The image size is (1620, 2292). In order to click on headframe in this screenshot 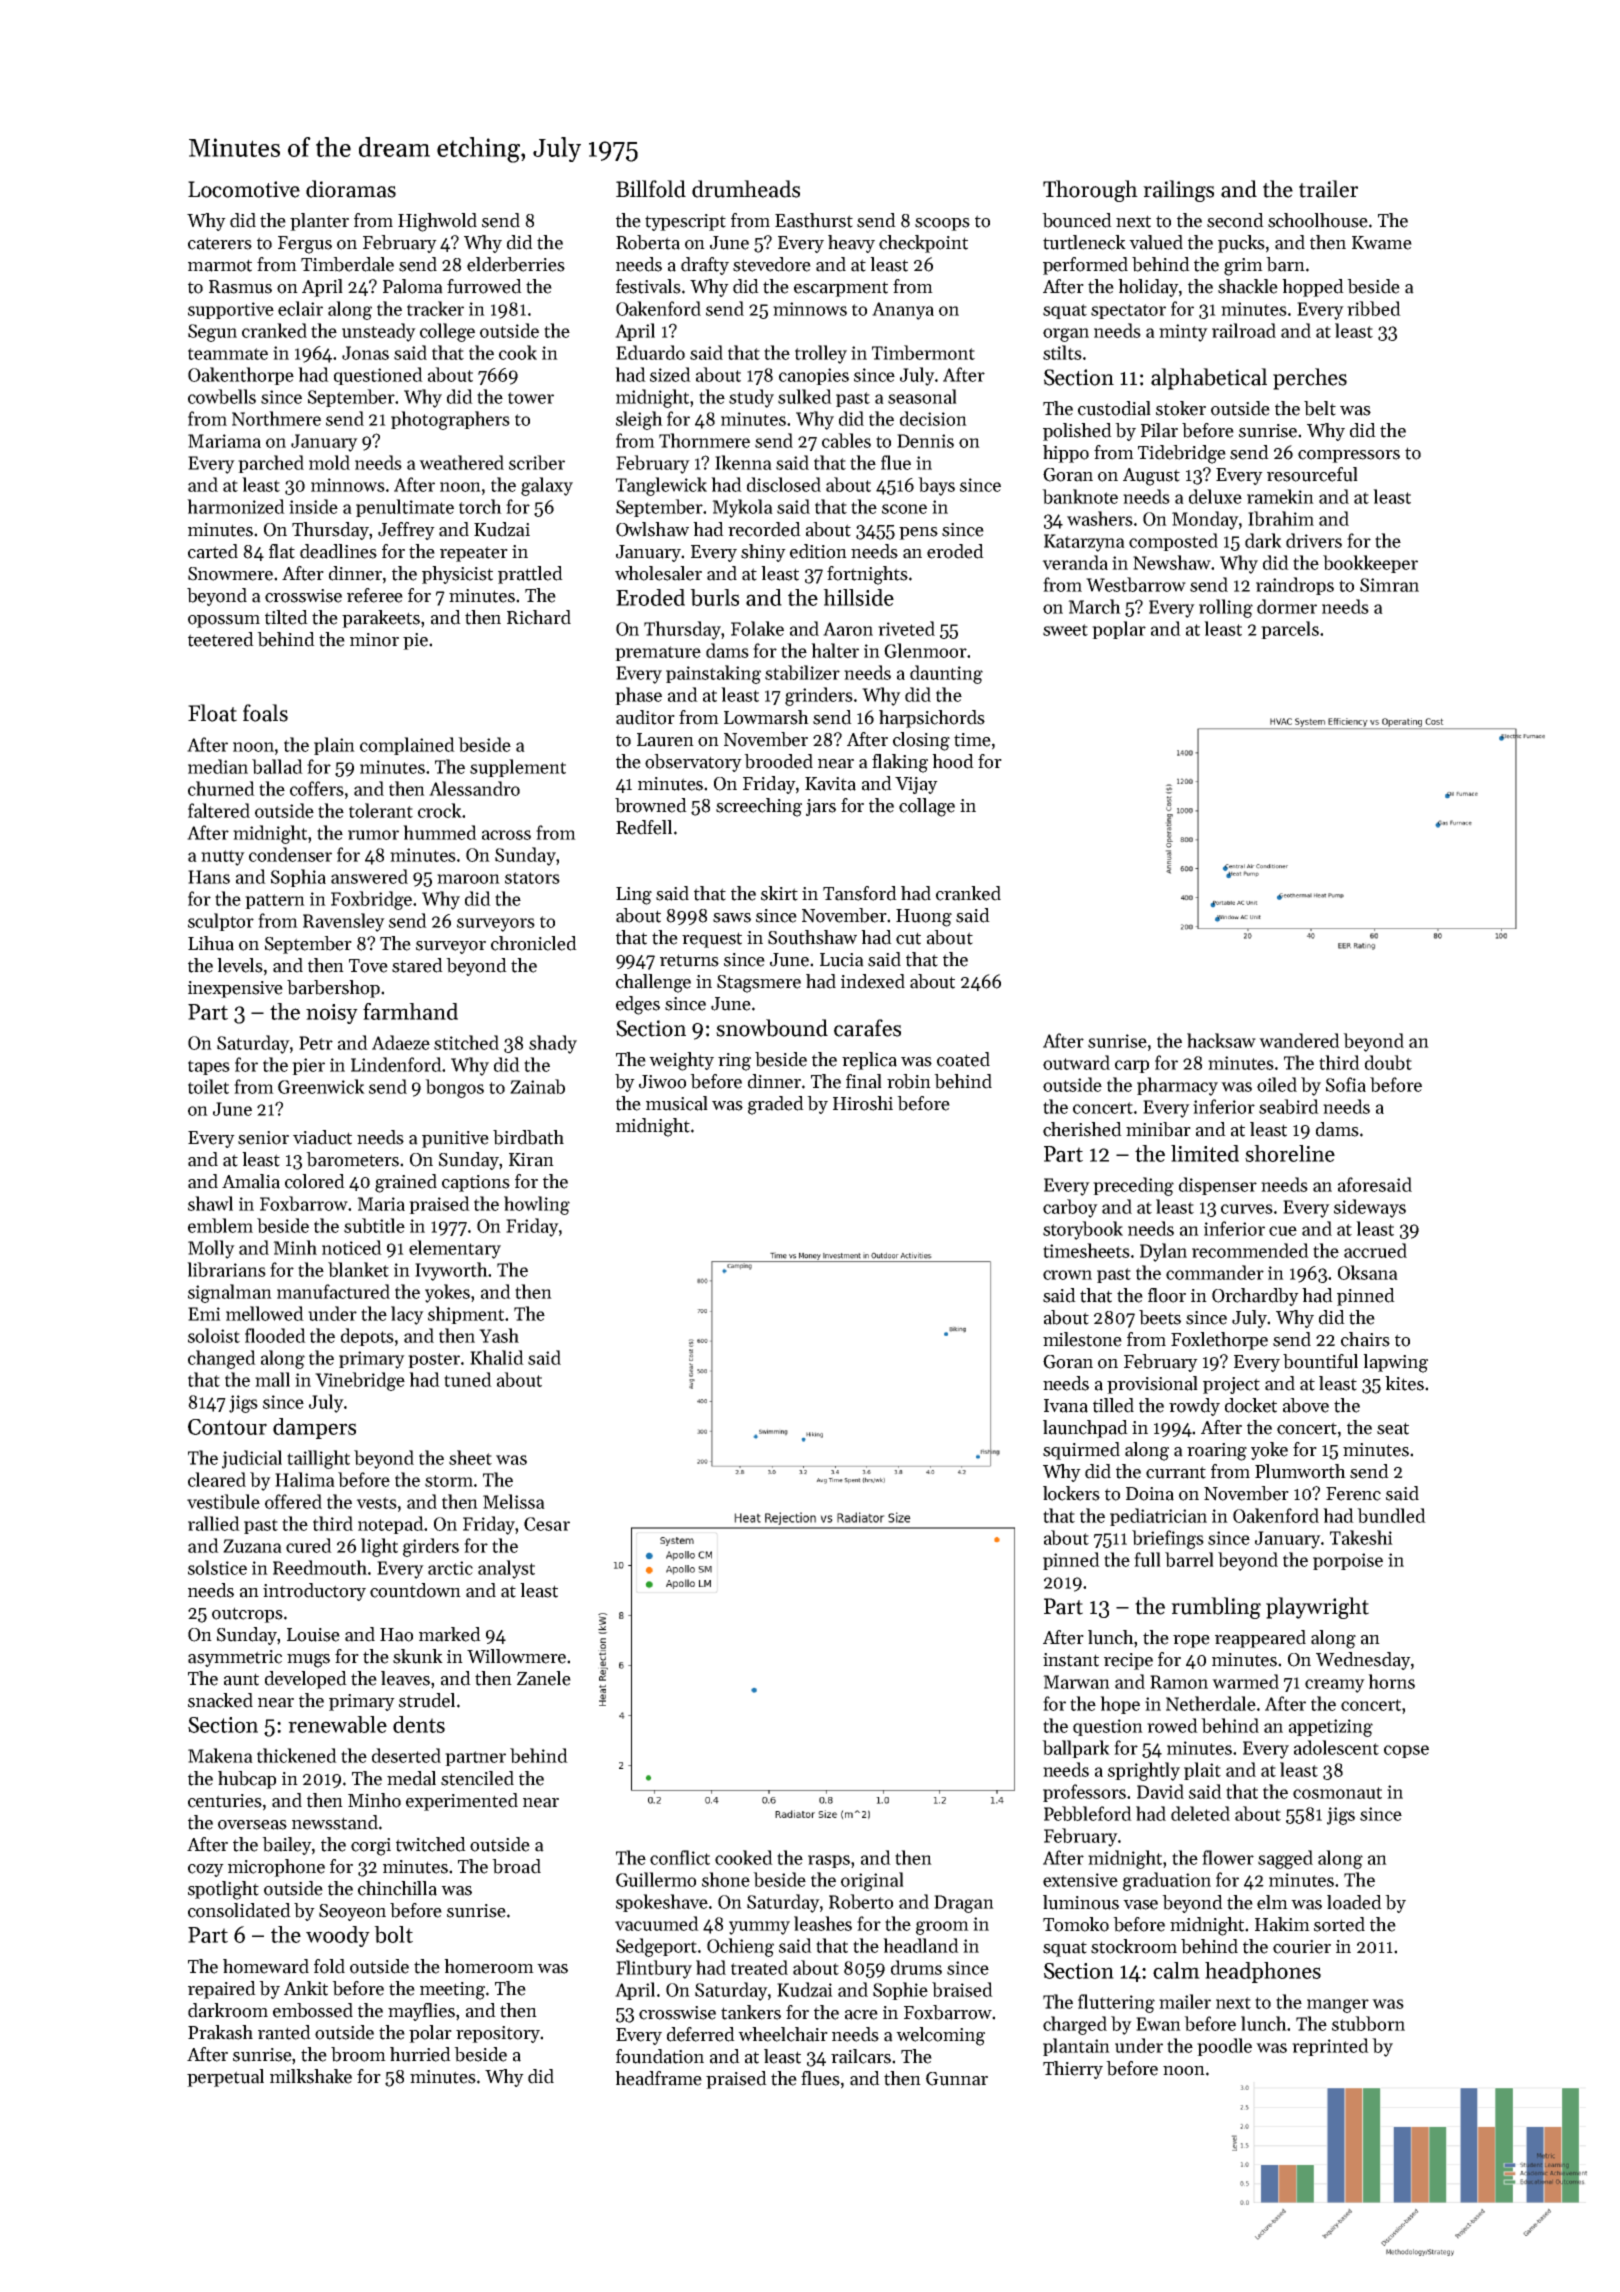, I will do `click(658, 2078)`.
